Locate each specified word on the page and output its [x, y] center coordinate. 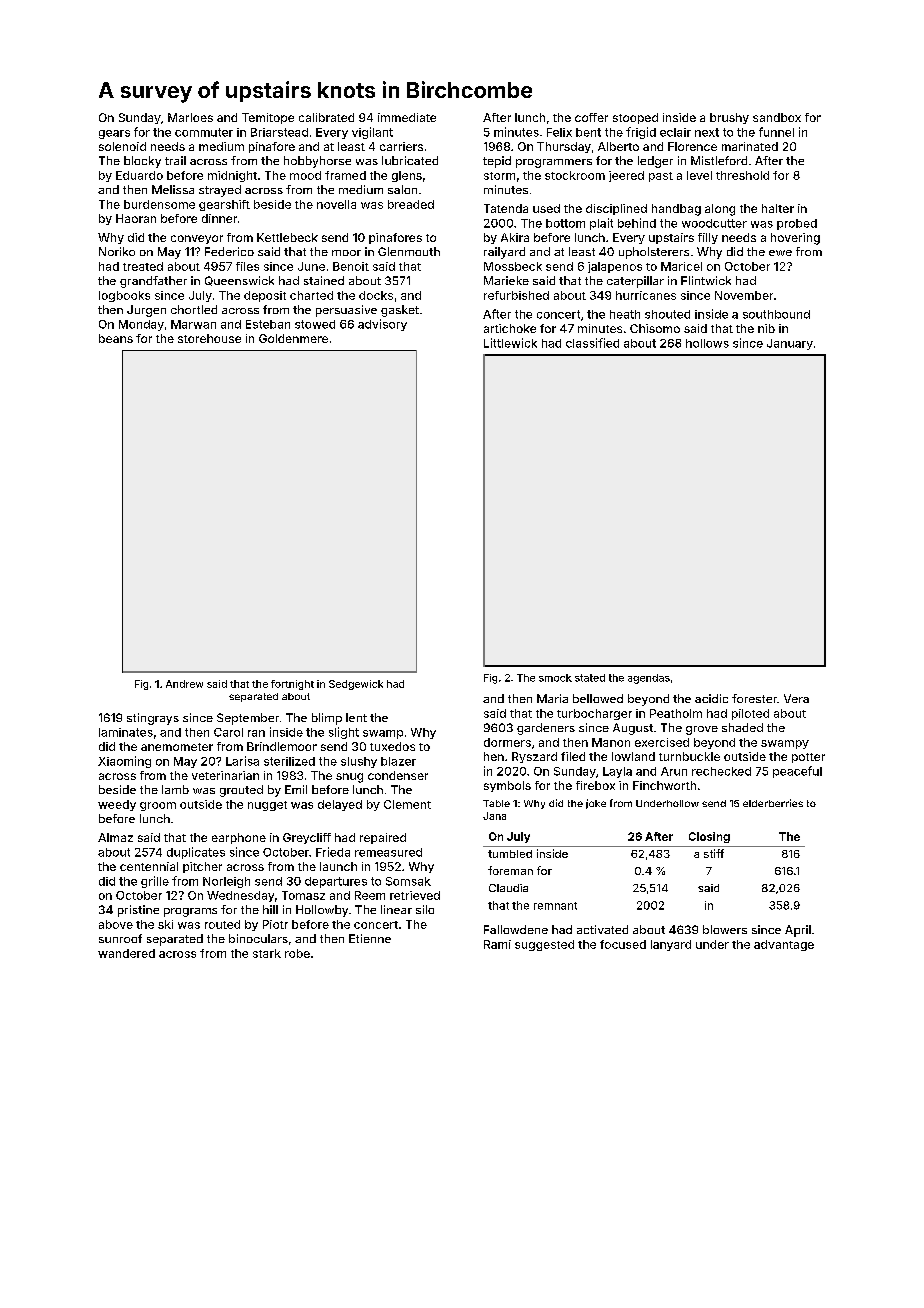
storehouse [209, 338]
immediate [407, 117]
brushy [729, 118]
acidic [711, 698]
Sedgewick [356, 685]
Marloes [190, 117]
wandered [126, 953]
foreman [510, 870]
